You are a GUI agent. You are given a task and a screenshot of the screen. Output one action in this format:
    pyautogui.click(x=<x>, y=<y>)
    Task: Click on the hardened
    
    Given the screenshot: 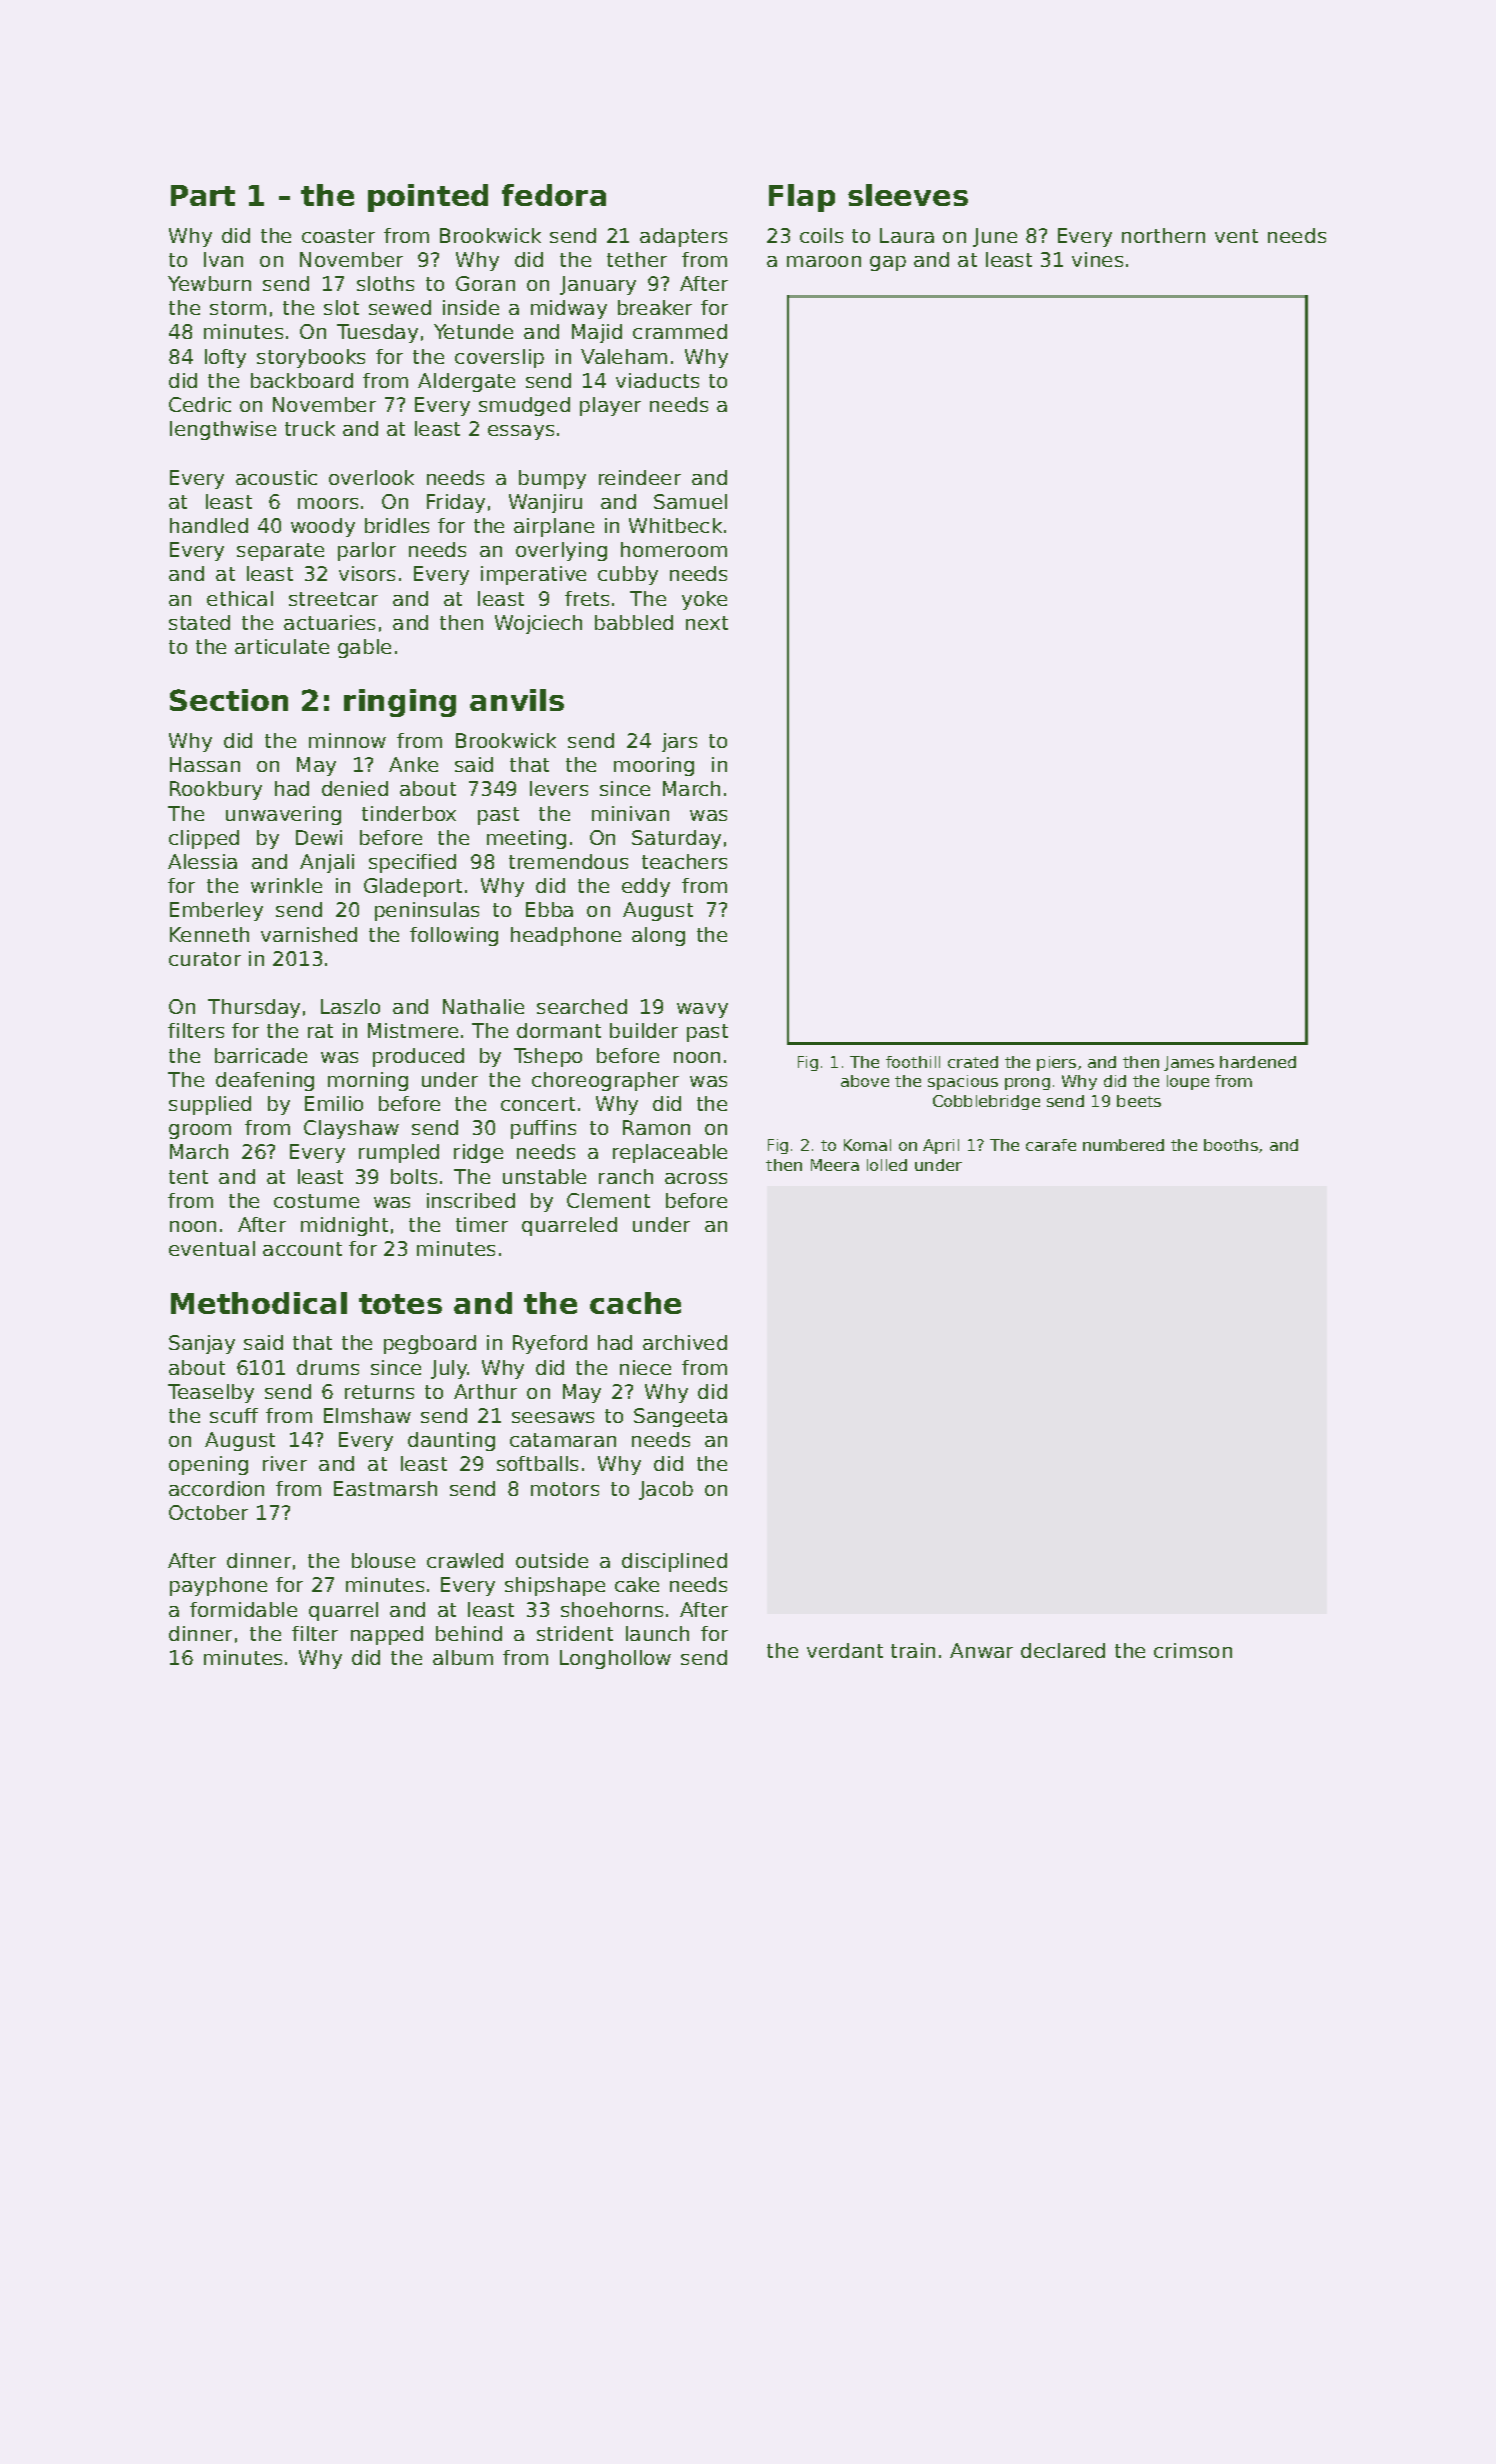 What is the action you would take?
    pyautogui.click(x=1258, y=1062)
